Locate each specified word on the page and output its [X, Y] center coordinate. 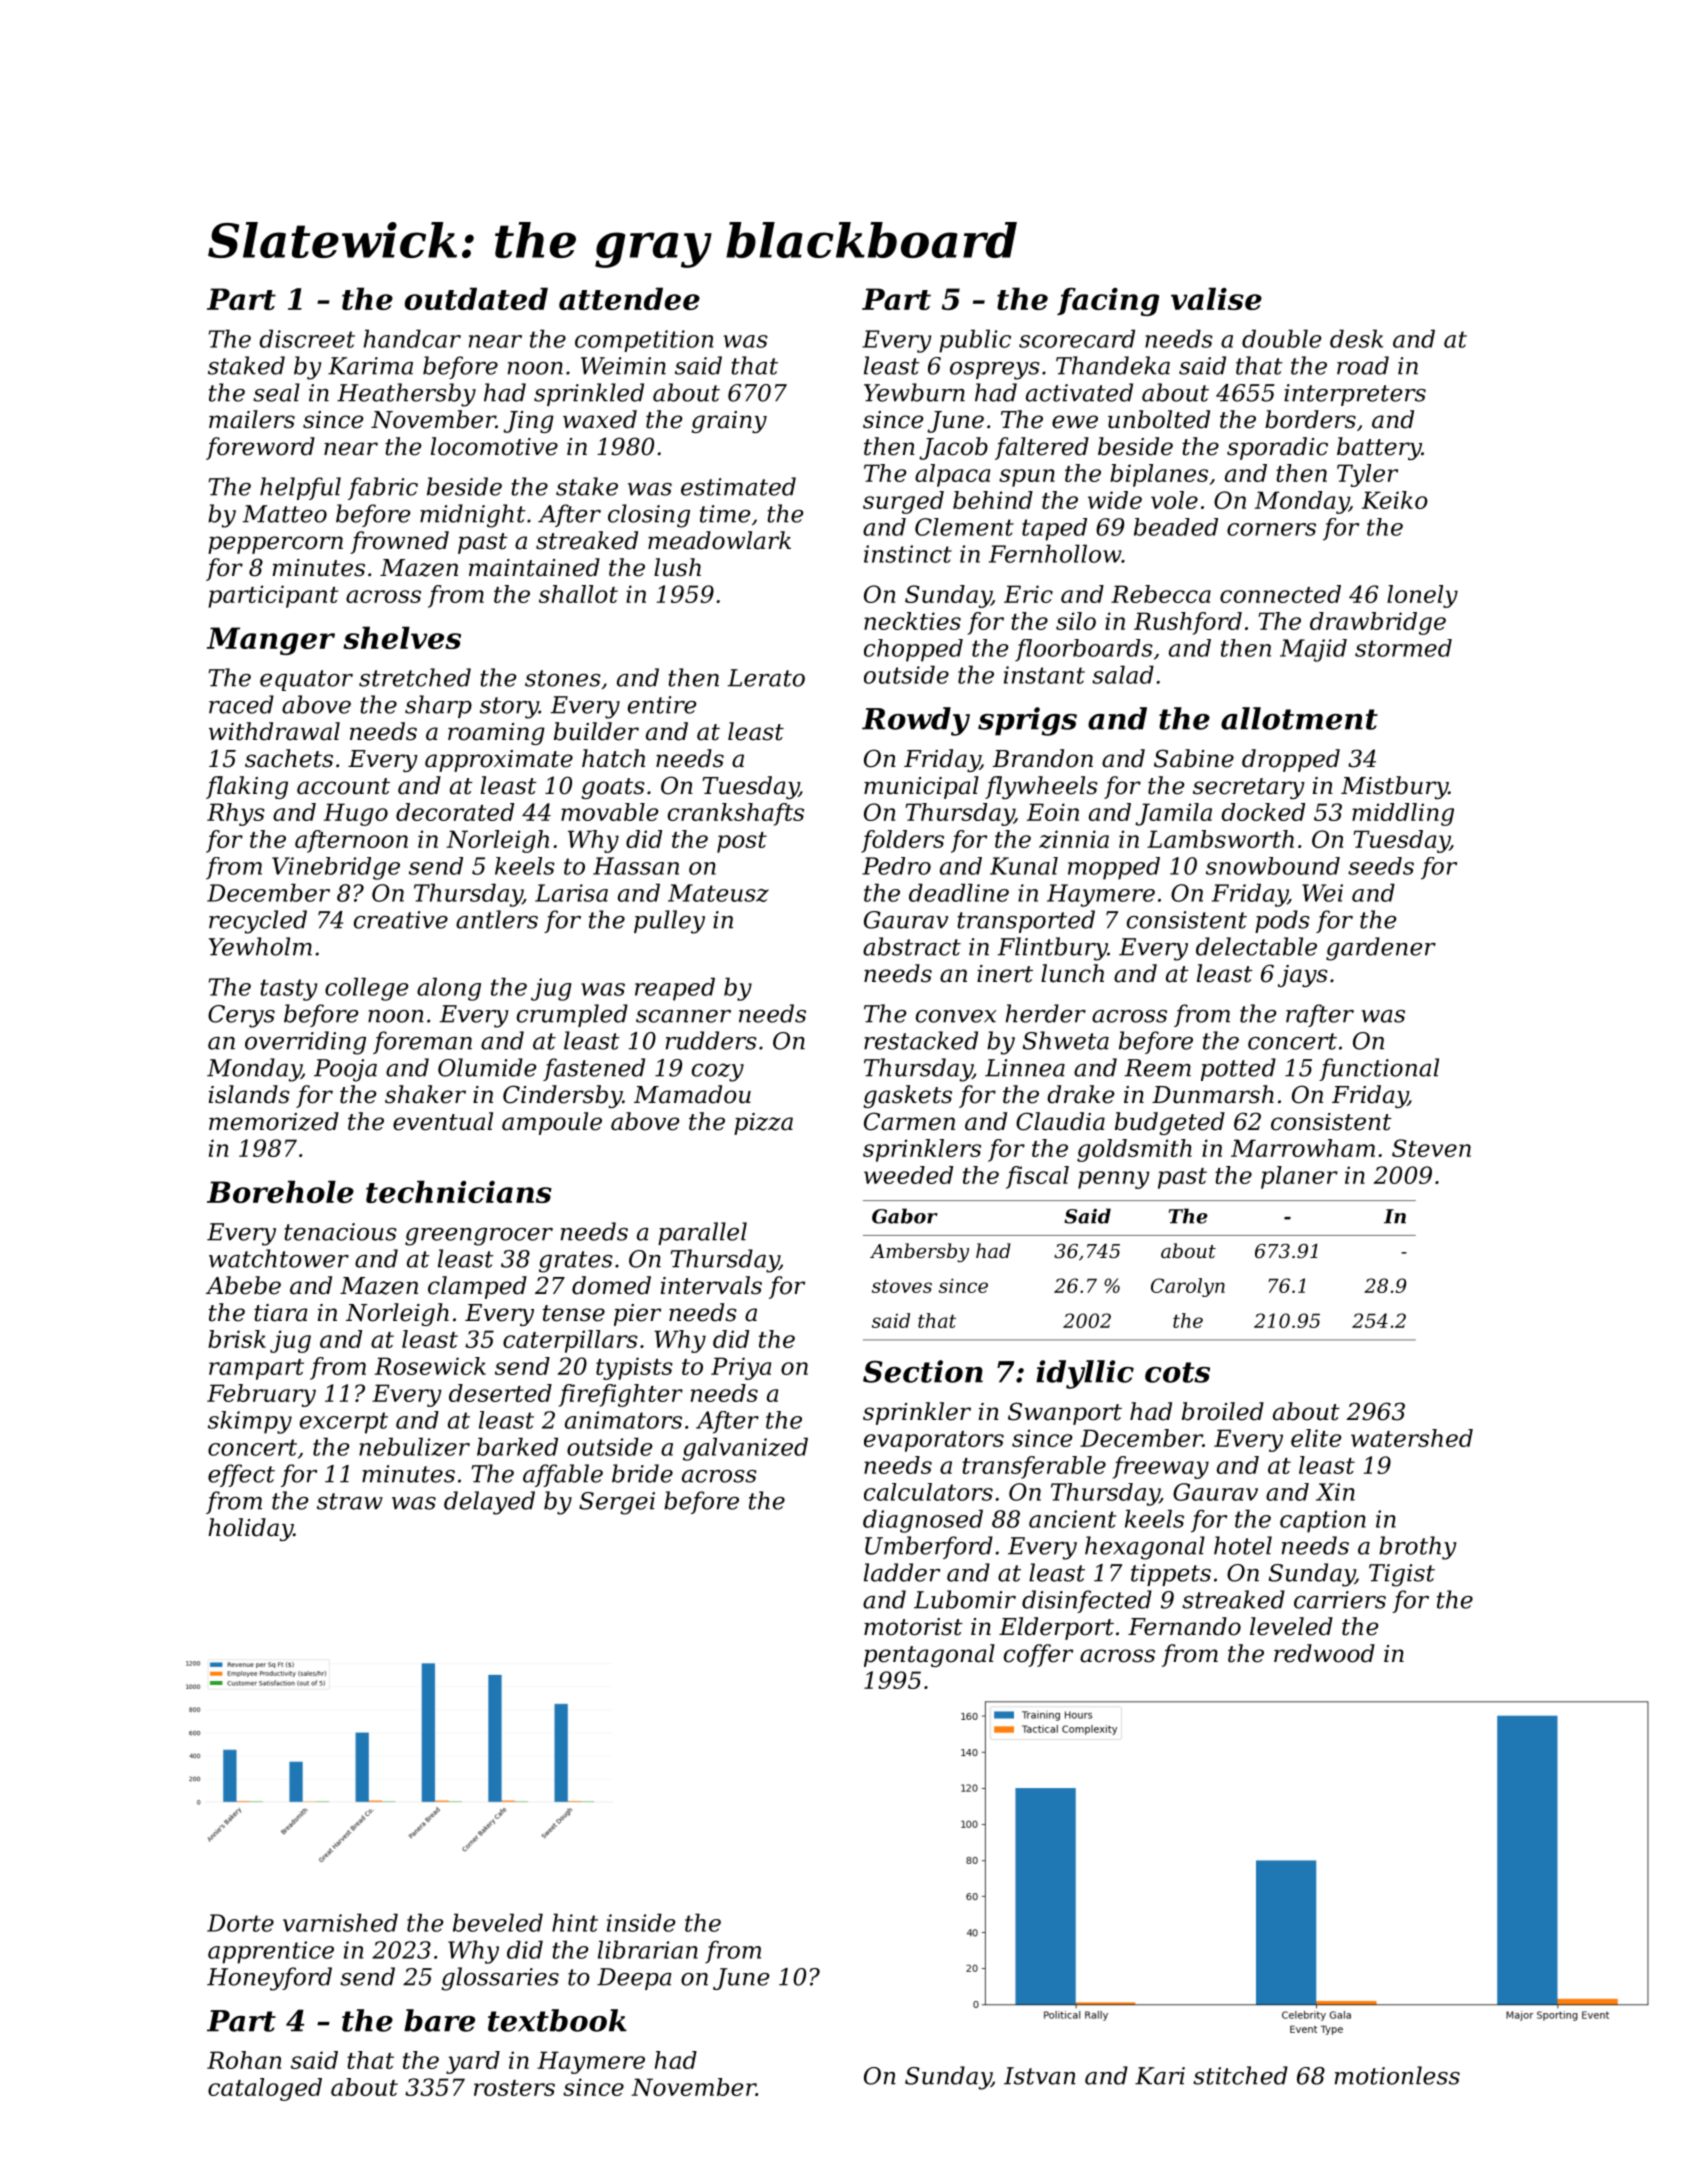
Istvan [1040, 2076]
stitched [1240, 2075]
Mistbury [1394, 787]
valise [1216, 298]
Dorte [240, 1923]
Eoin [1053, 812]
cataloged [265, 2089]
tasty [289, 990]
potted [1238, 1069]
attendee [629, 298]
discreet [307, 338]
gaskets [907, 1096]
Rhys [236, 814]
